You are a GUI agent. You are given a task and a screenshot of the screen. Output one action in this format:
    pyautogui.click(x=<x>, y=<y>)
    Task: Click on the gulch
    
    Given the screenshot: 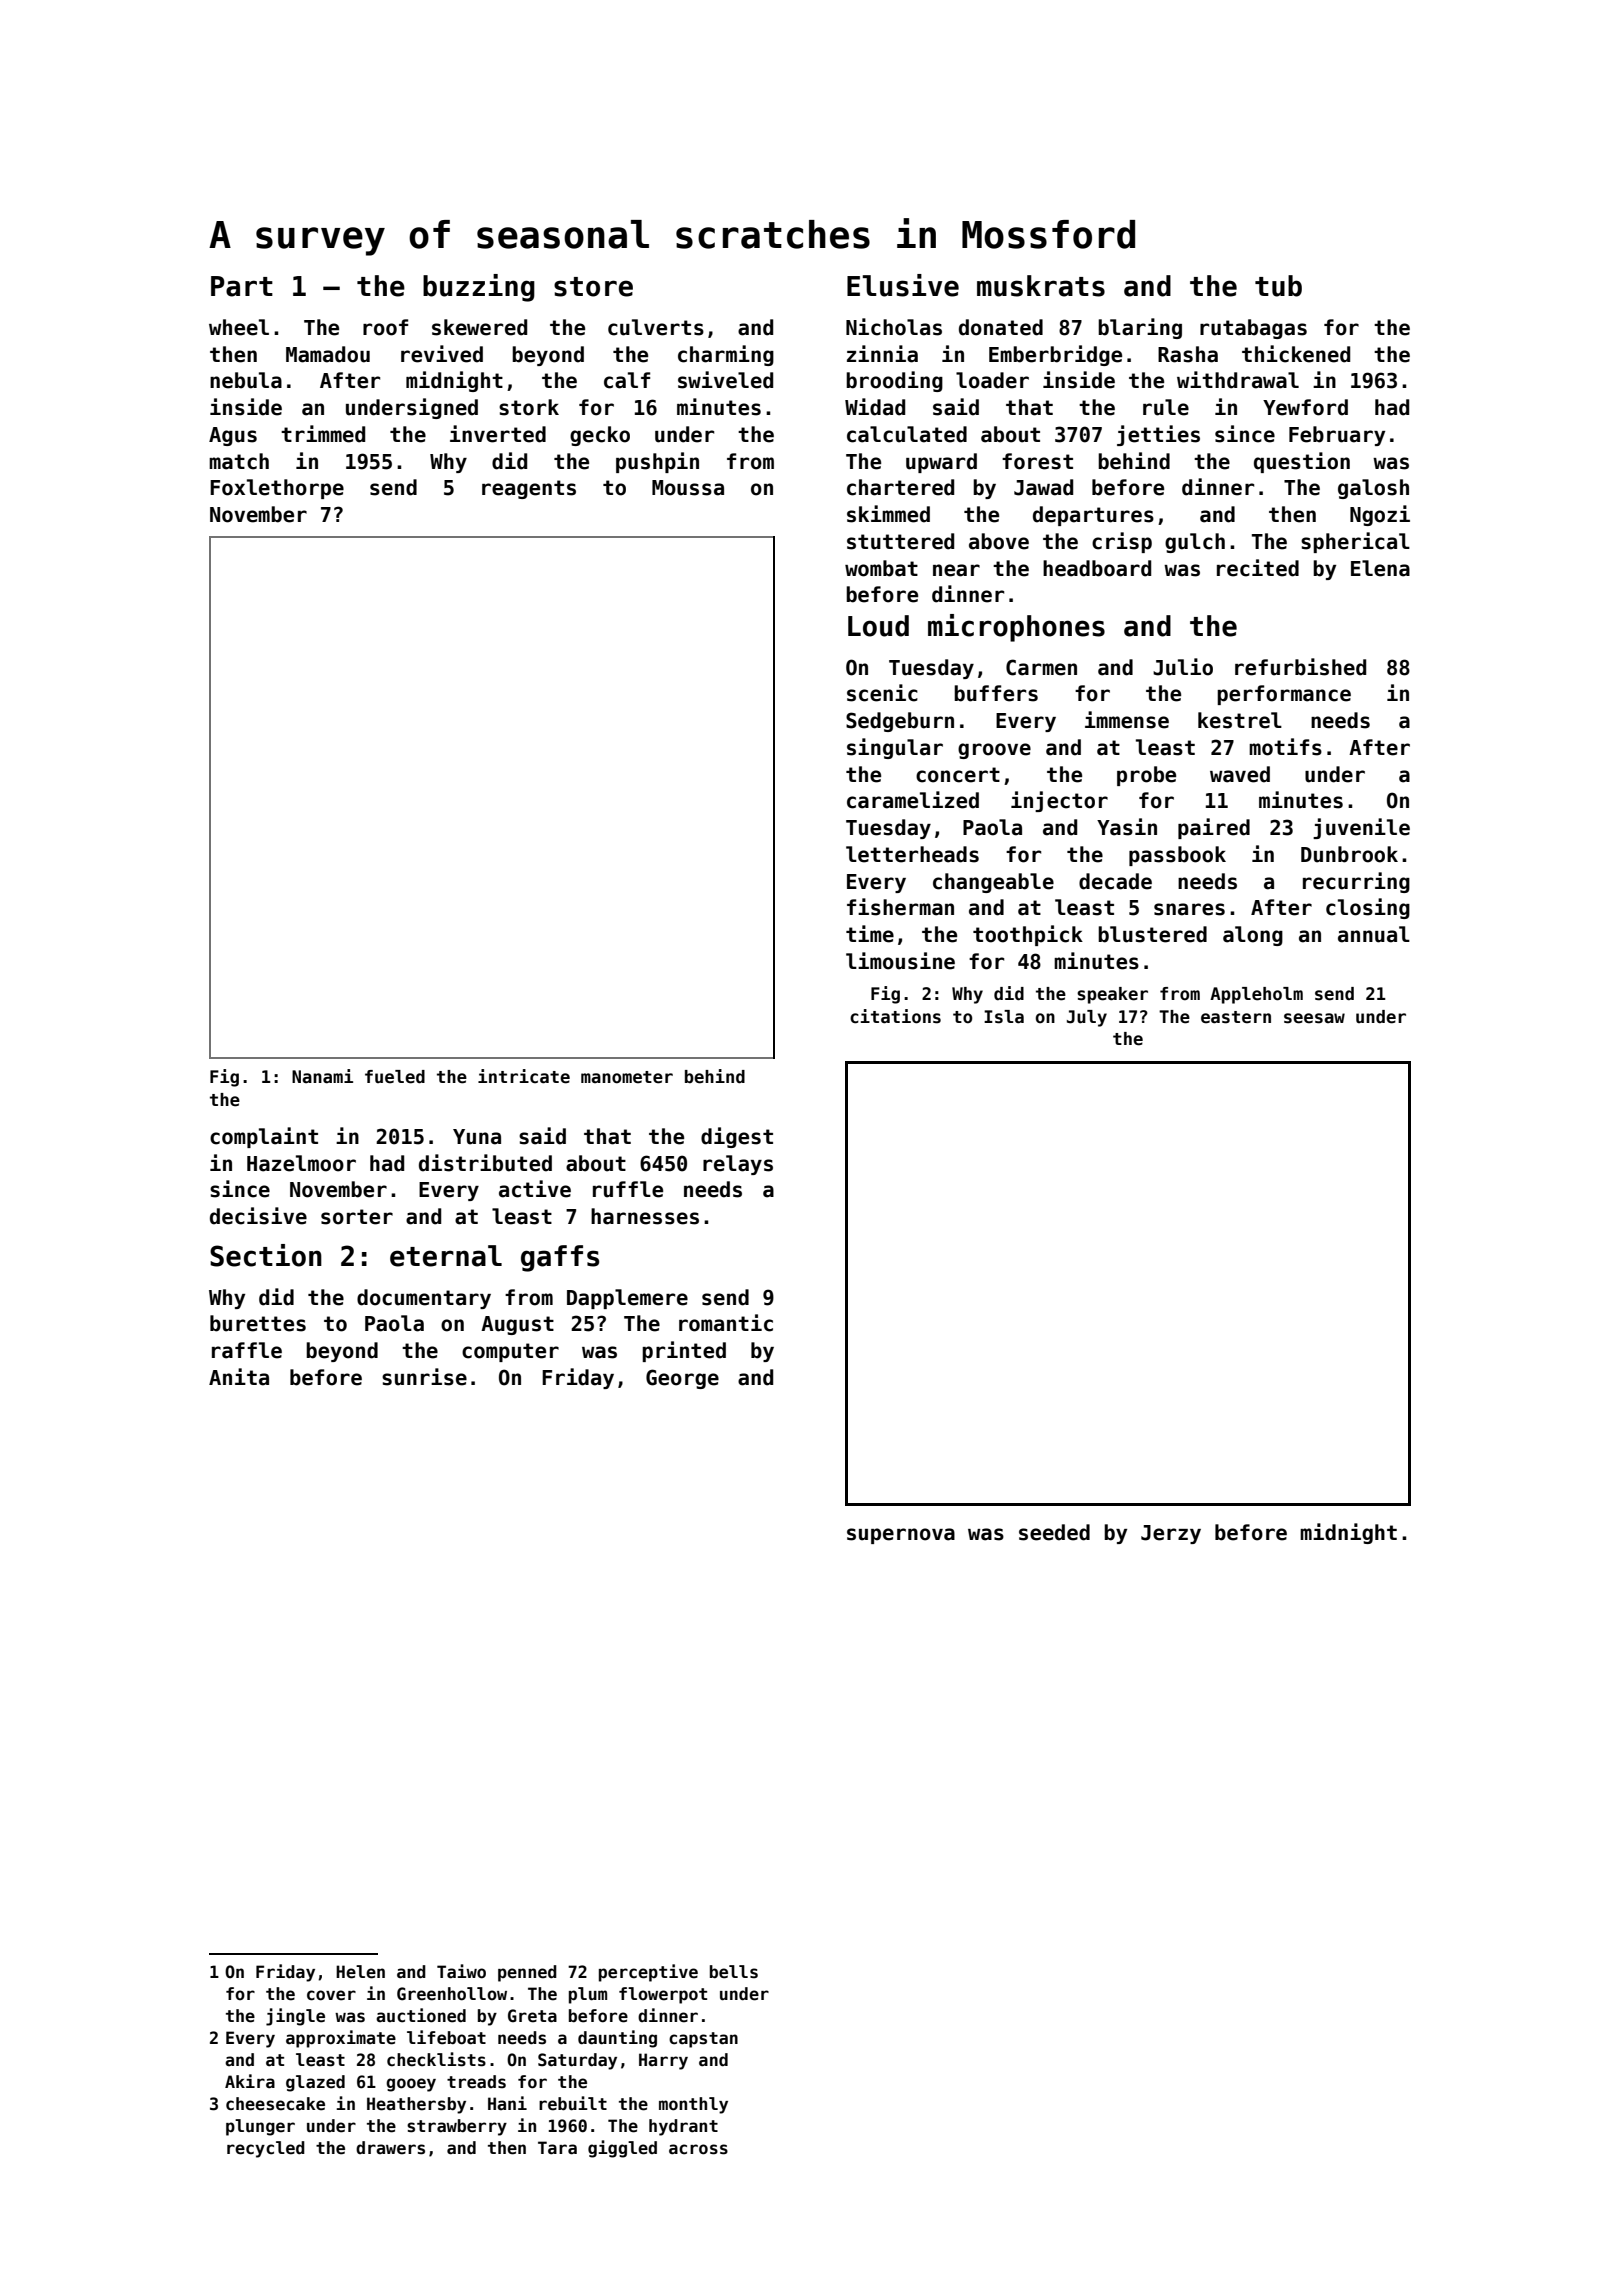 What is the action you would take?
    pyautogui.click(x=1195, y=543)
